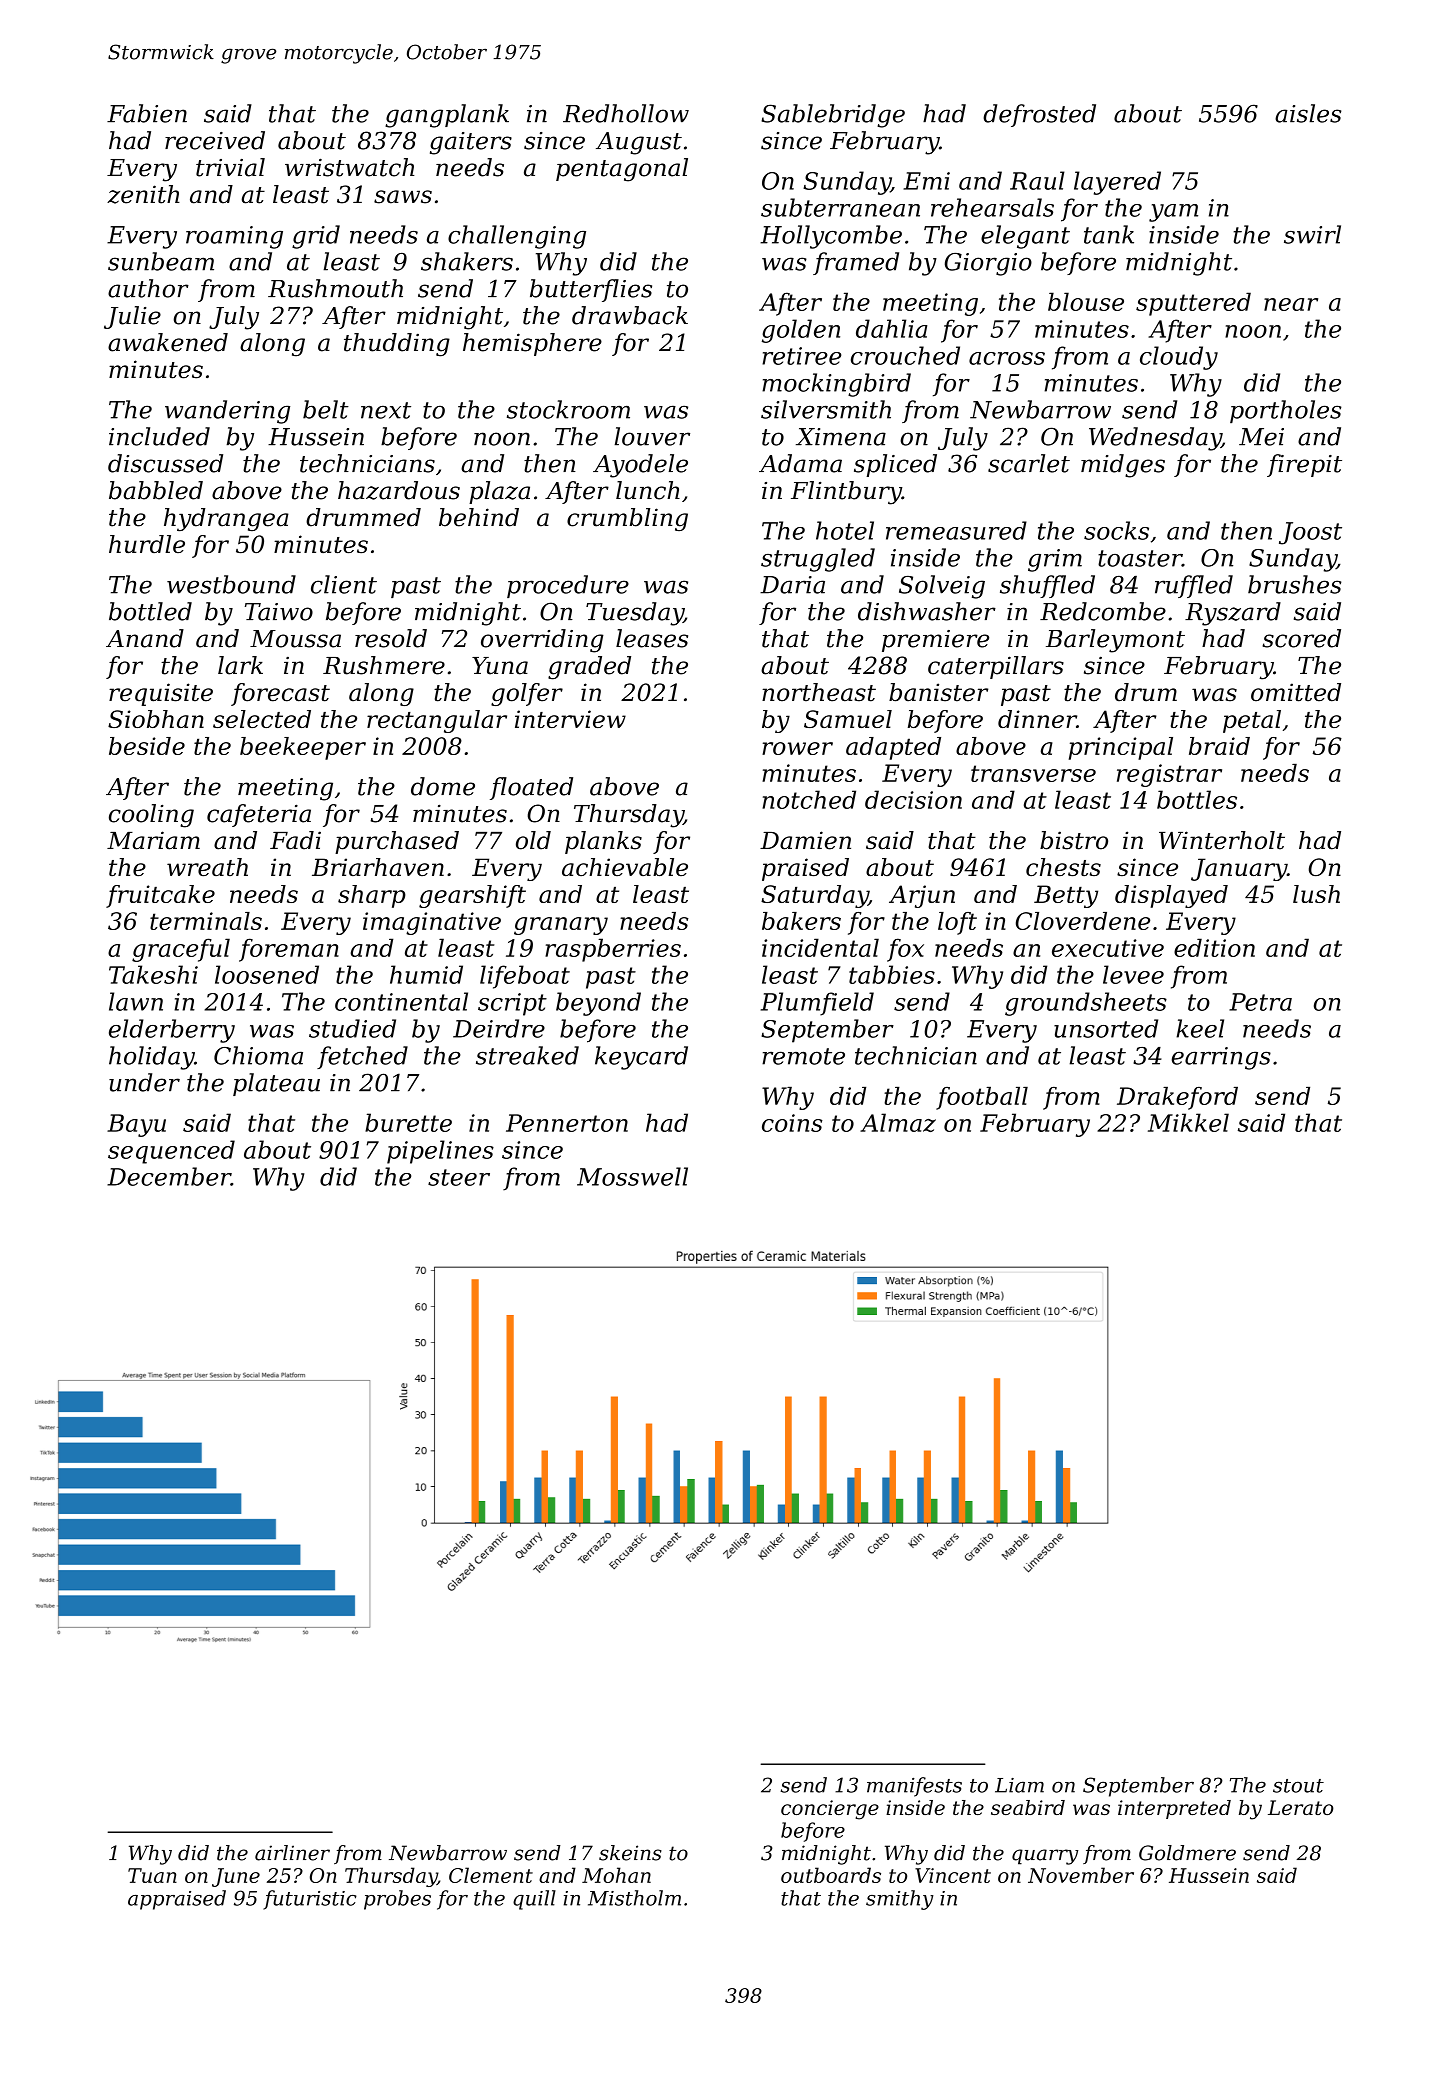  Describe the element at coordinates (833, 116) in the page. I see `Sablebridge` at that location.
